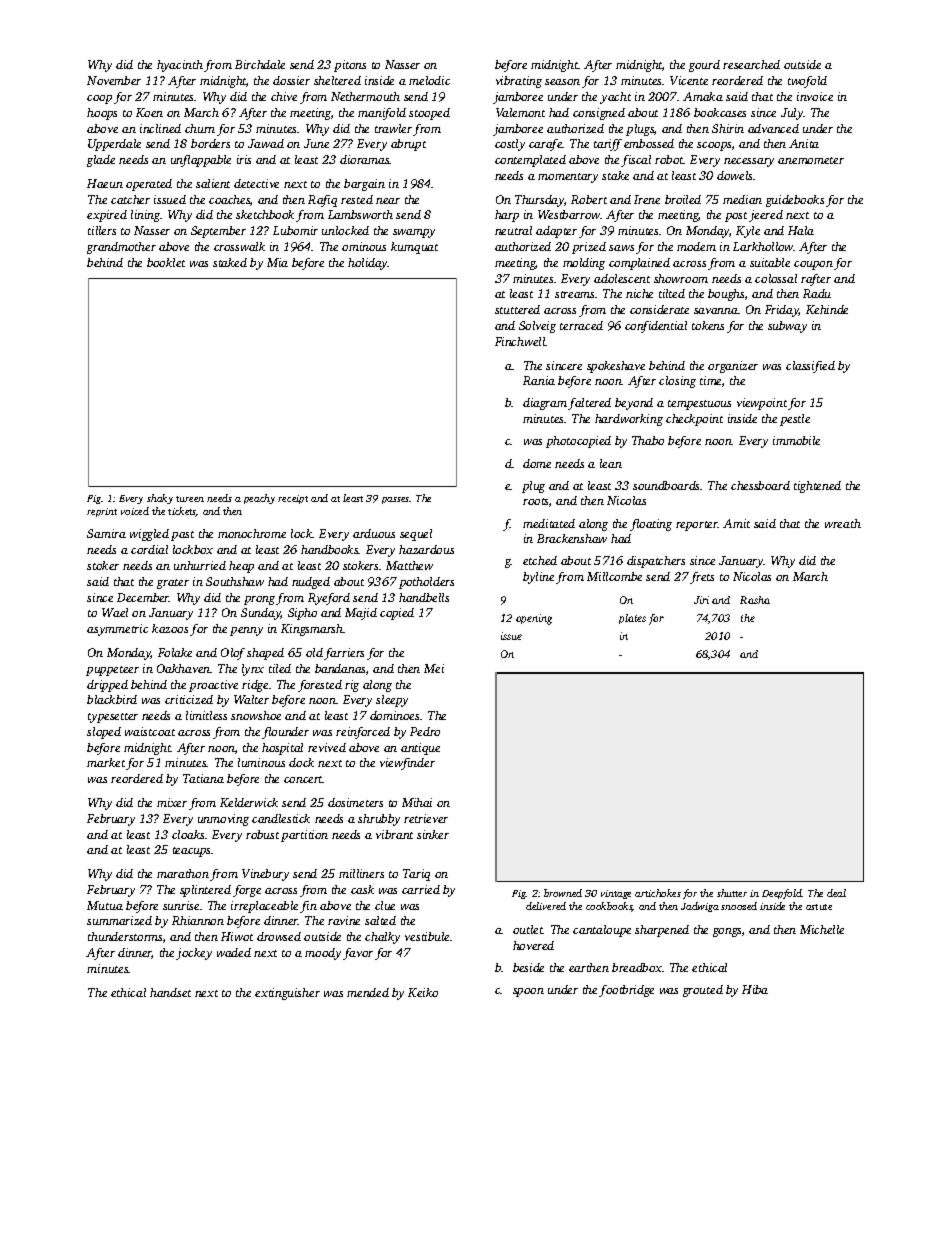 The height and width of the document is (1233, 952). What do you see at coordinates (206, 715) in the document?
I see `limitless` at bounding box center [206, 715].
